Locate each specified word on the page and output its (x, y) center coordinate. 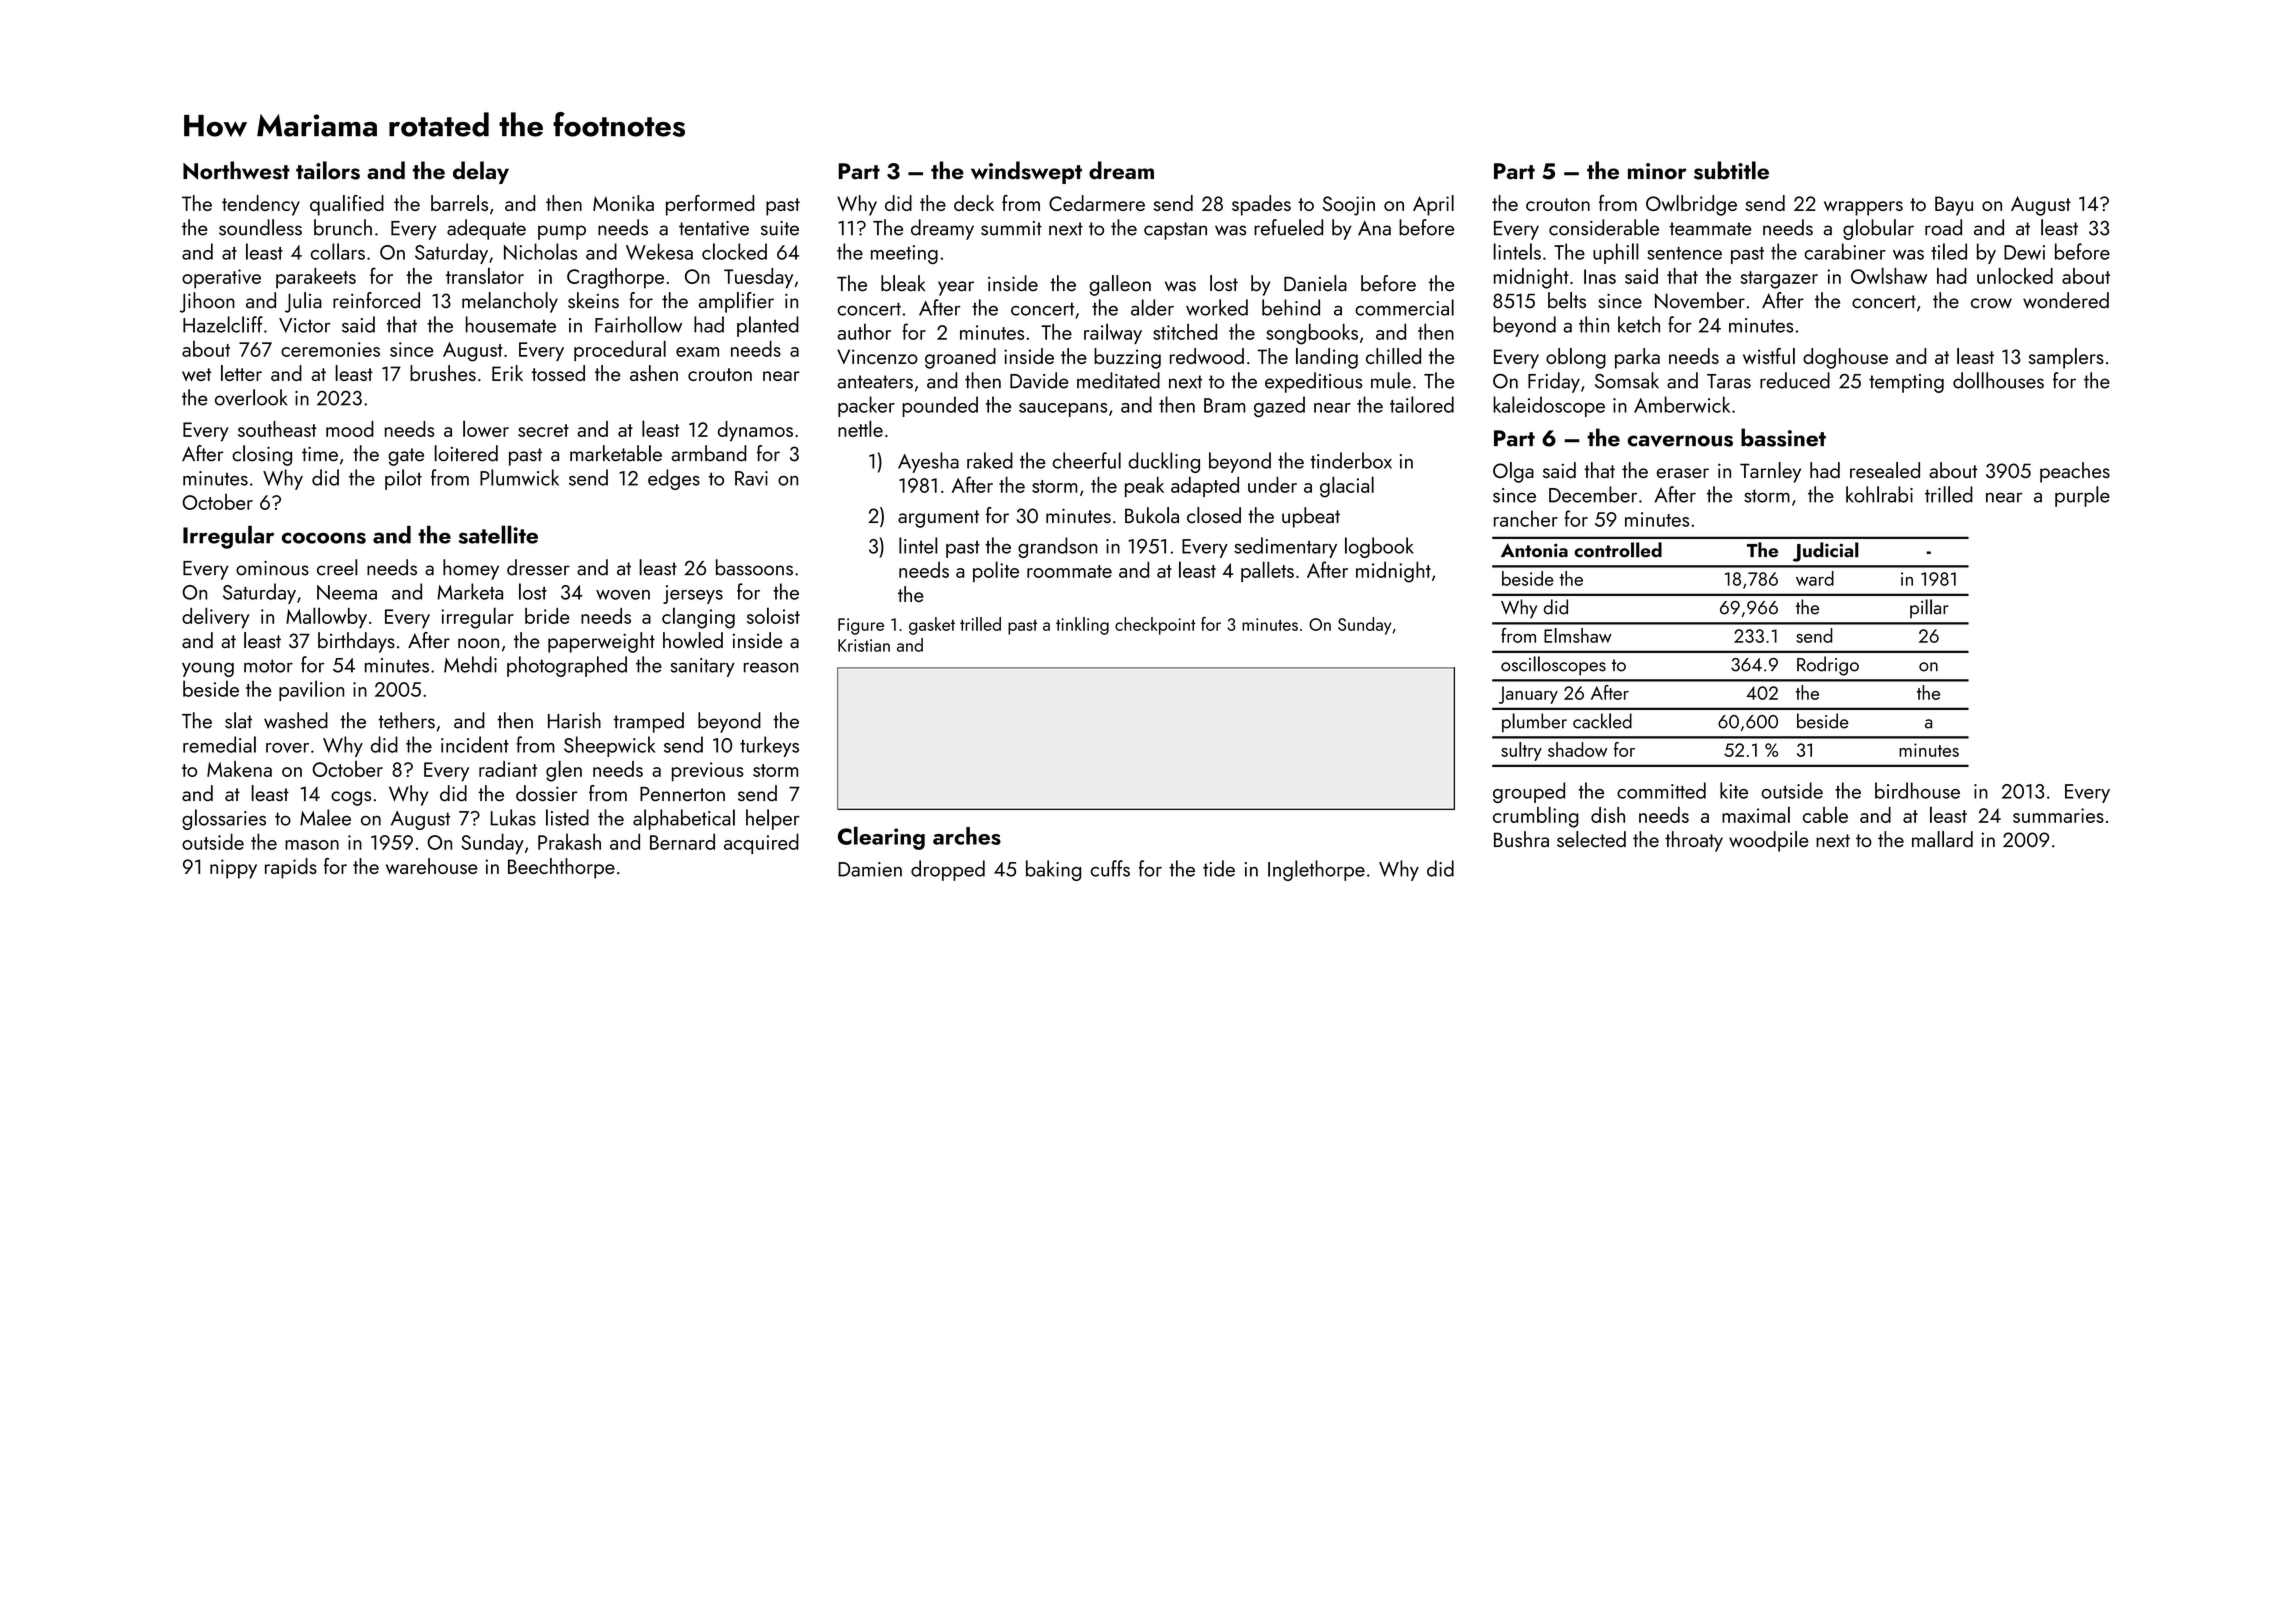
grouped (1529, 792)
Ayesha (928, 462)
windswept (1026, 172)
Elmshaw (1578, 635)
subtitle (1731, 170)
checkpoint (1155, 626)
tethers (406, 720)
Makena (239, 769)
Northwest (236, 170)
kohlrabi (1879, 494)
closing (262, 455)
